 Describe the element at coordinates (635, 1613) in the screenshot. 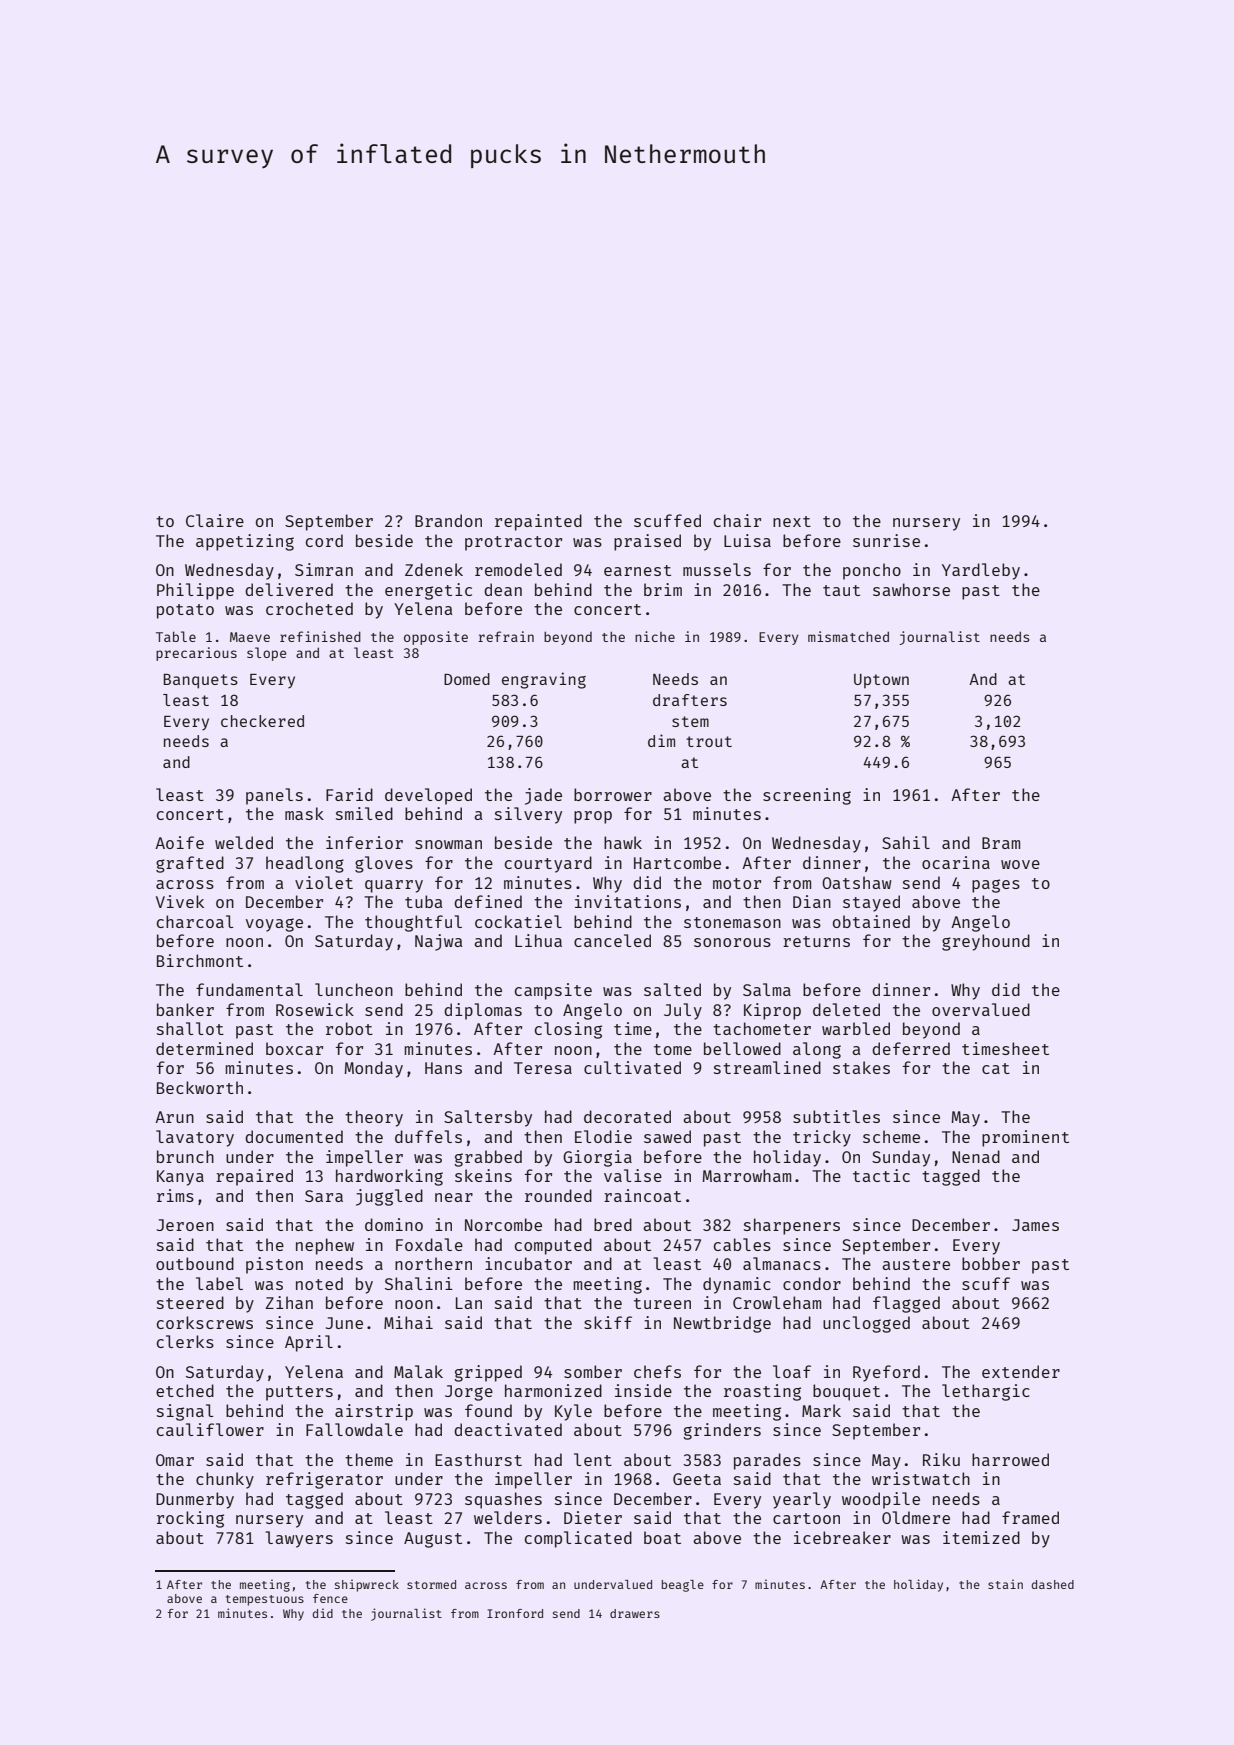

I see `drawers` at that location.
